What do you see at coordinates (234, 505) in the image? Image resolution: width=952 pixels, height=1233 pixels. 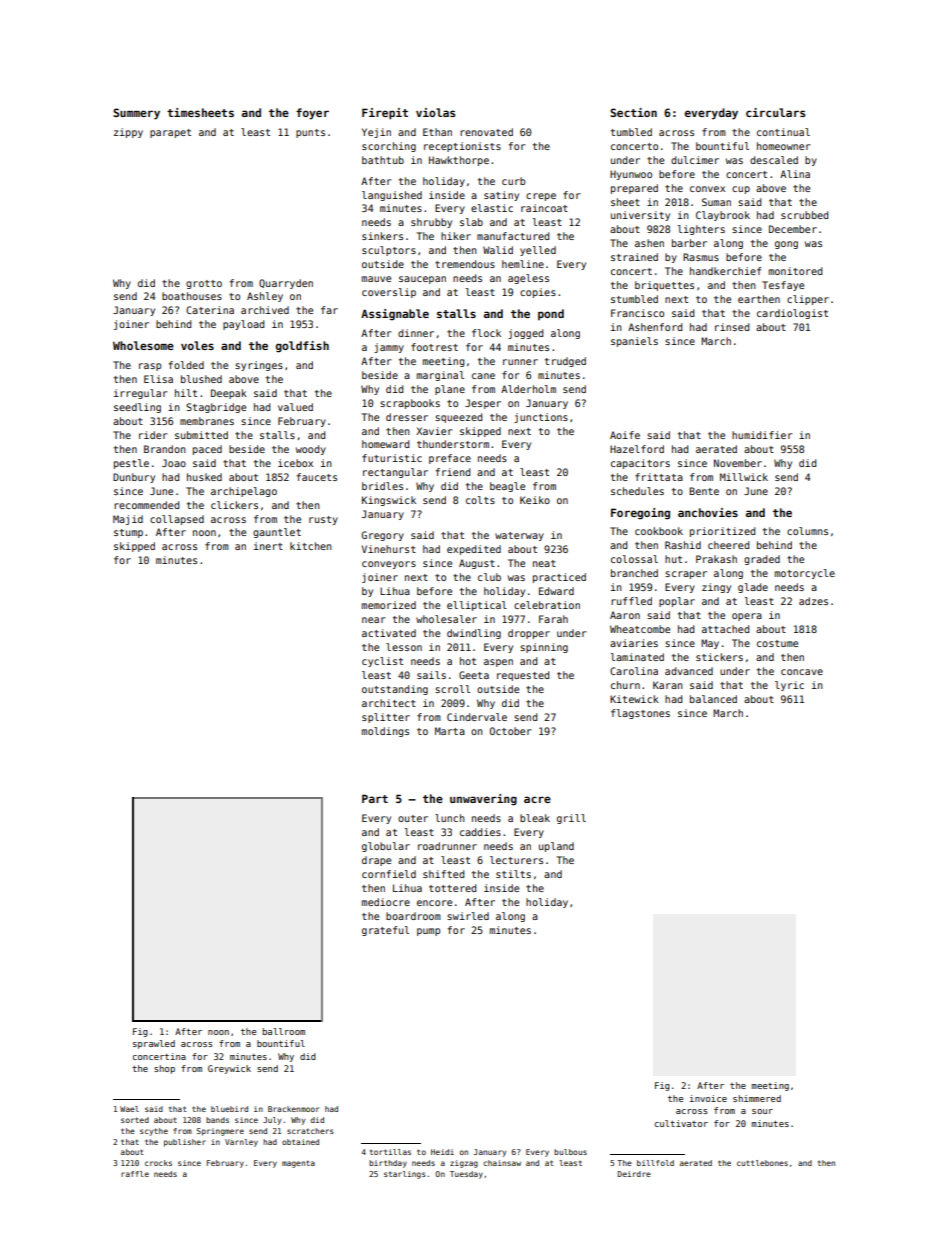 I see `clickers` at bounding box center [234, 505].
